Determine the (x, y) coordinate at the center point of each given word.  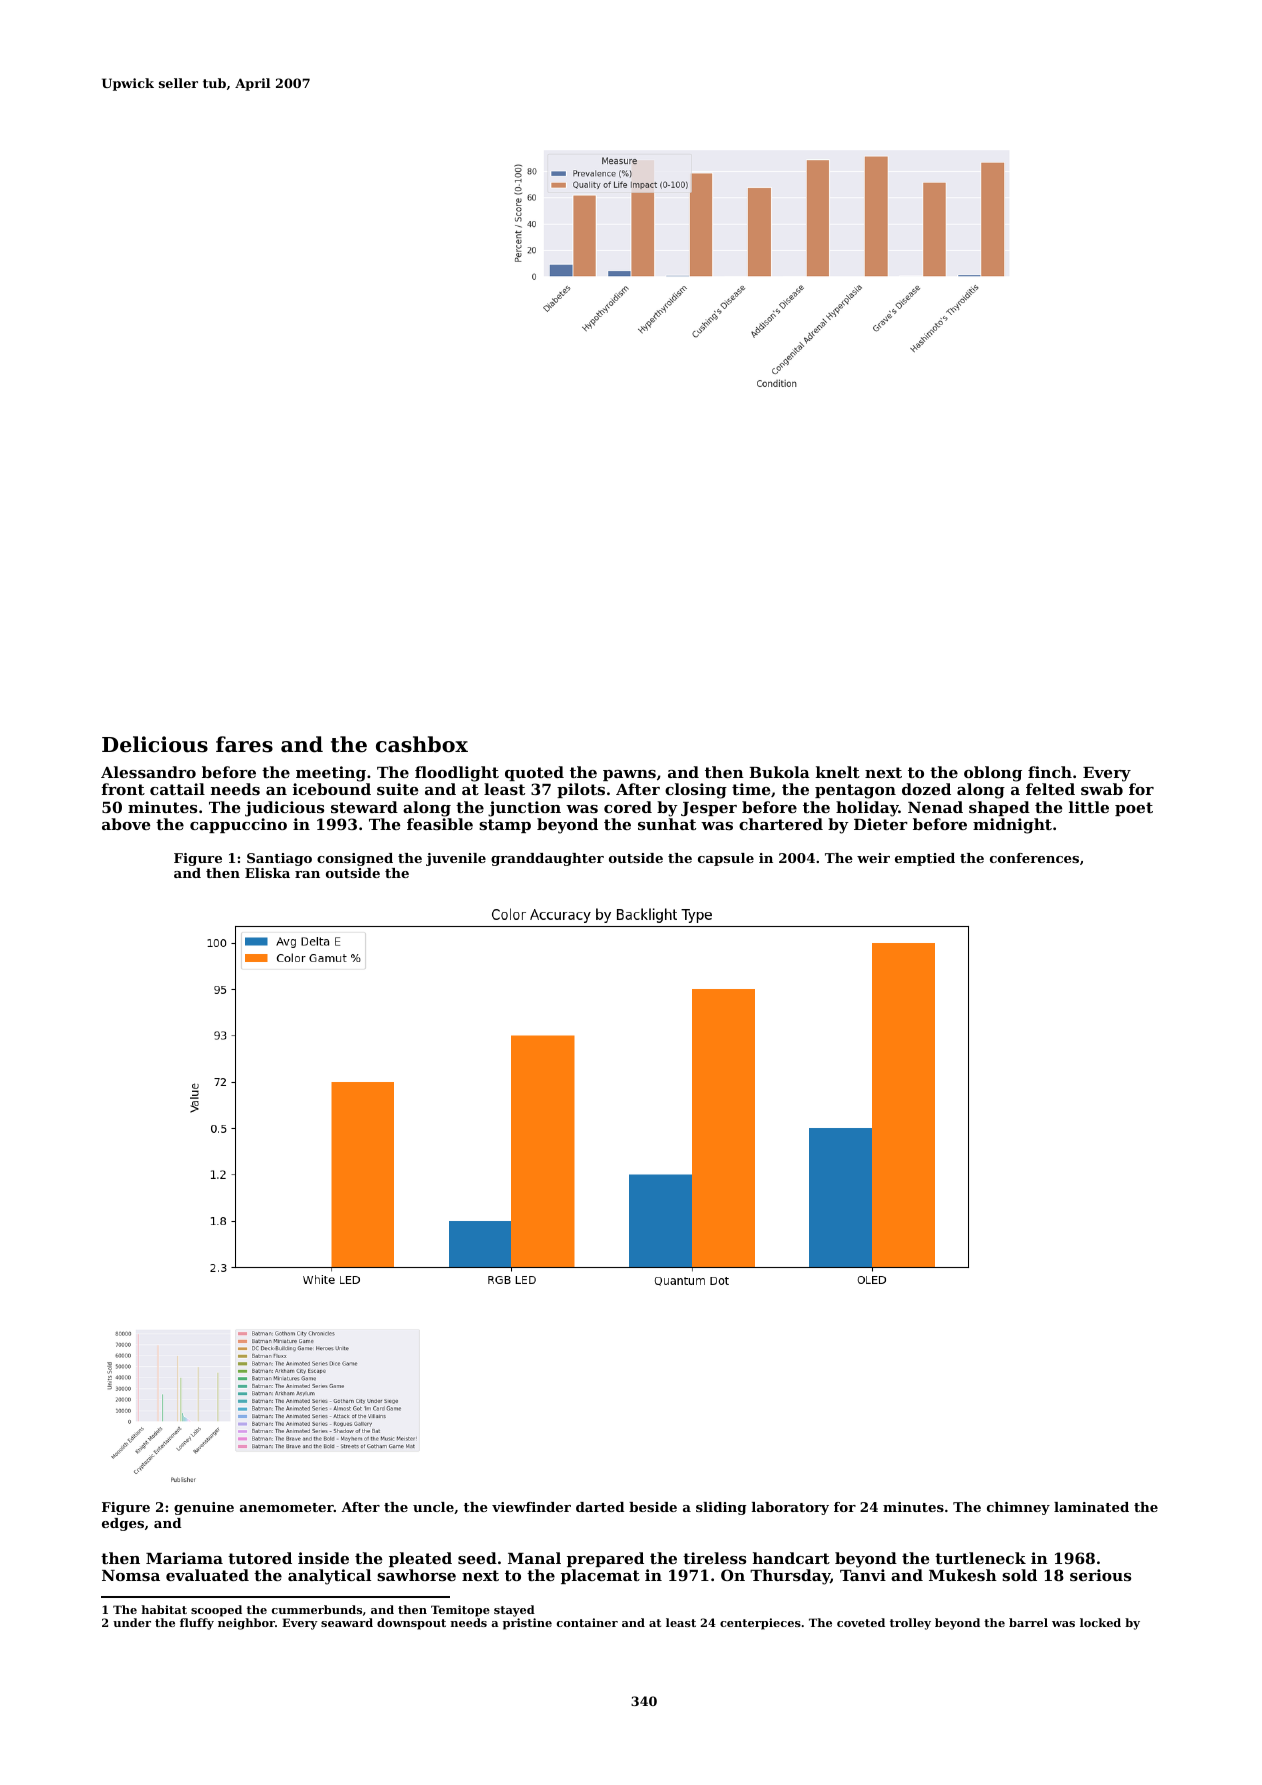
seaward (347, 1622)
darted (600, 1507)
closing (696, 791)
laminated (1091, 1507)
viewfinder (531, 1507)
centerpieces (760, 1624)
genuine (204, 1508)
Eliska (267, 873)
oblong (993, 774)
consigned (355, 859)
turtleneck (980, 1558)
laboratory (790, 1508)
